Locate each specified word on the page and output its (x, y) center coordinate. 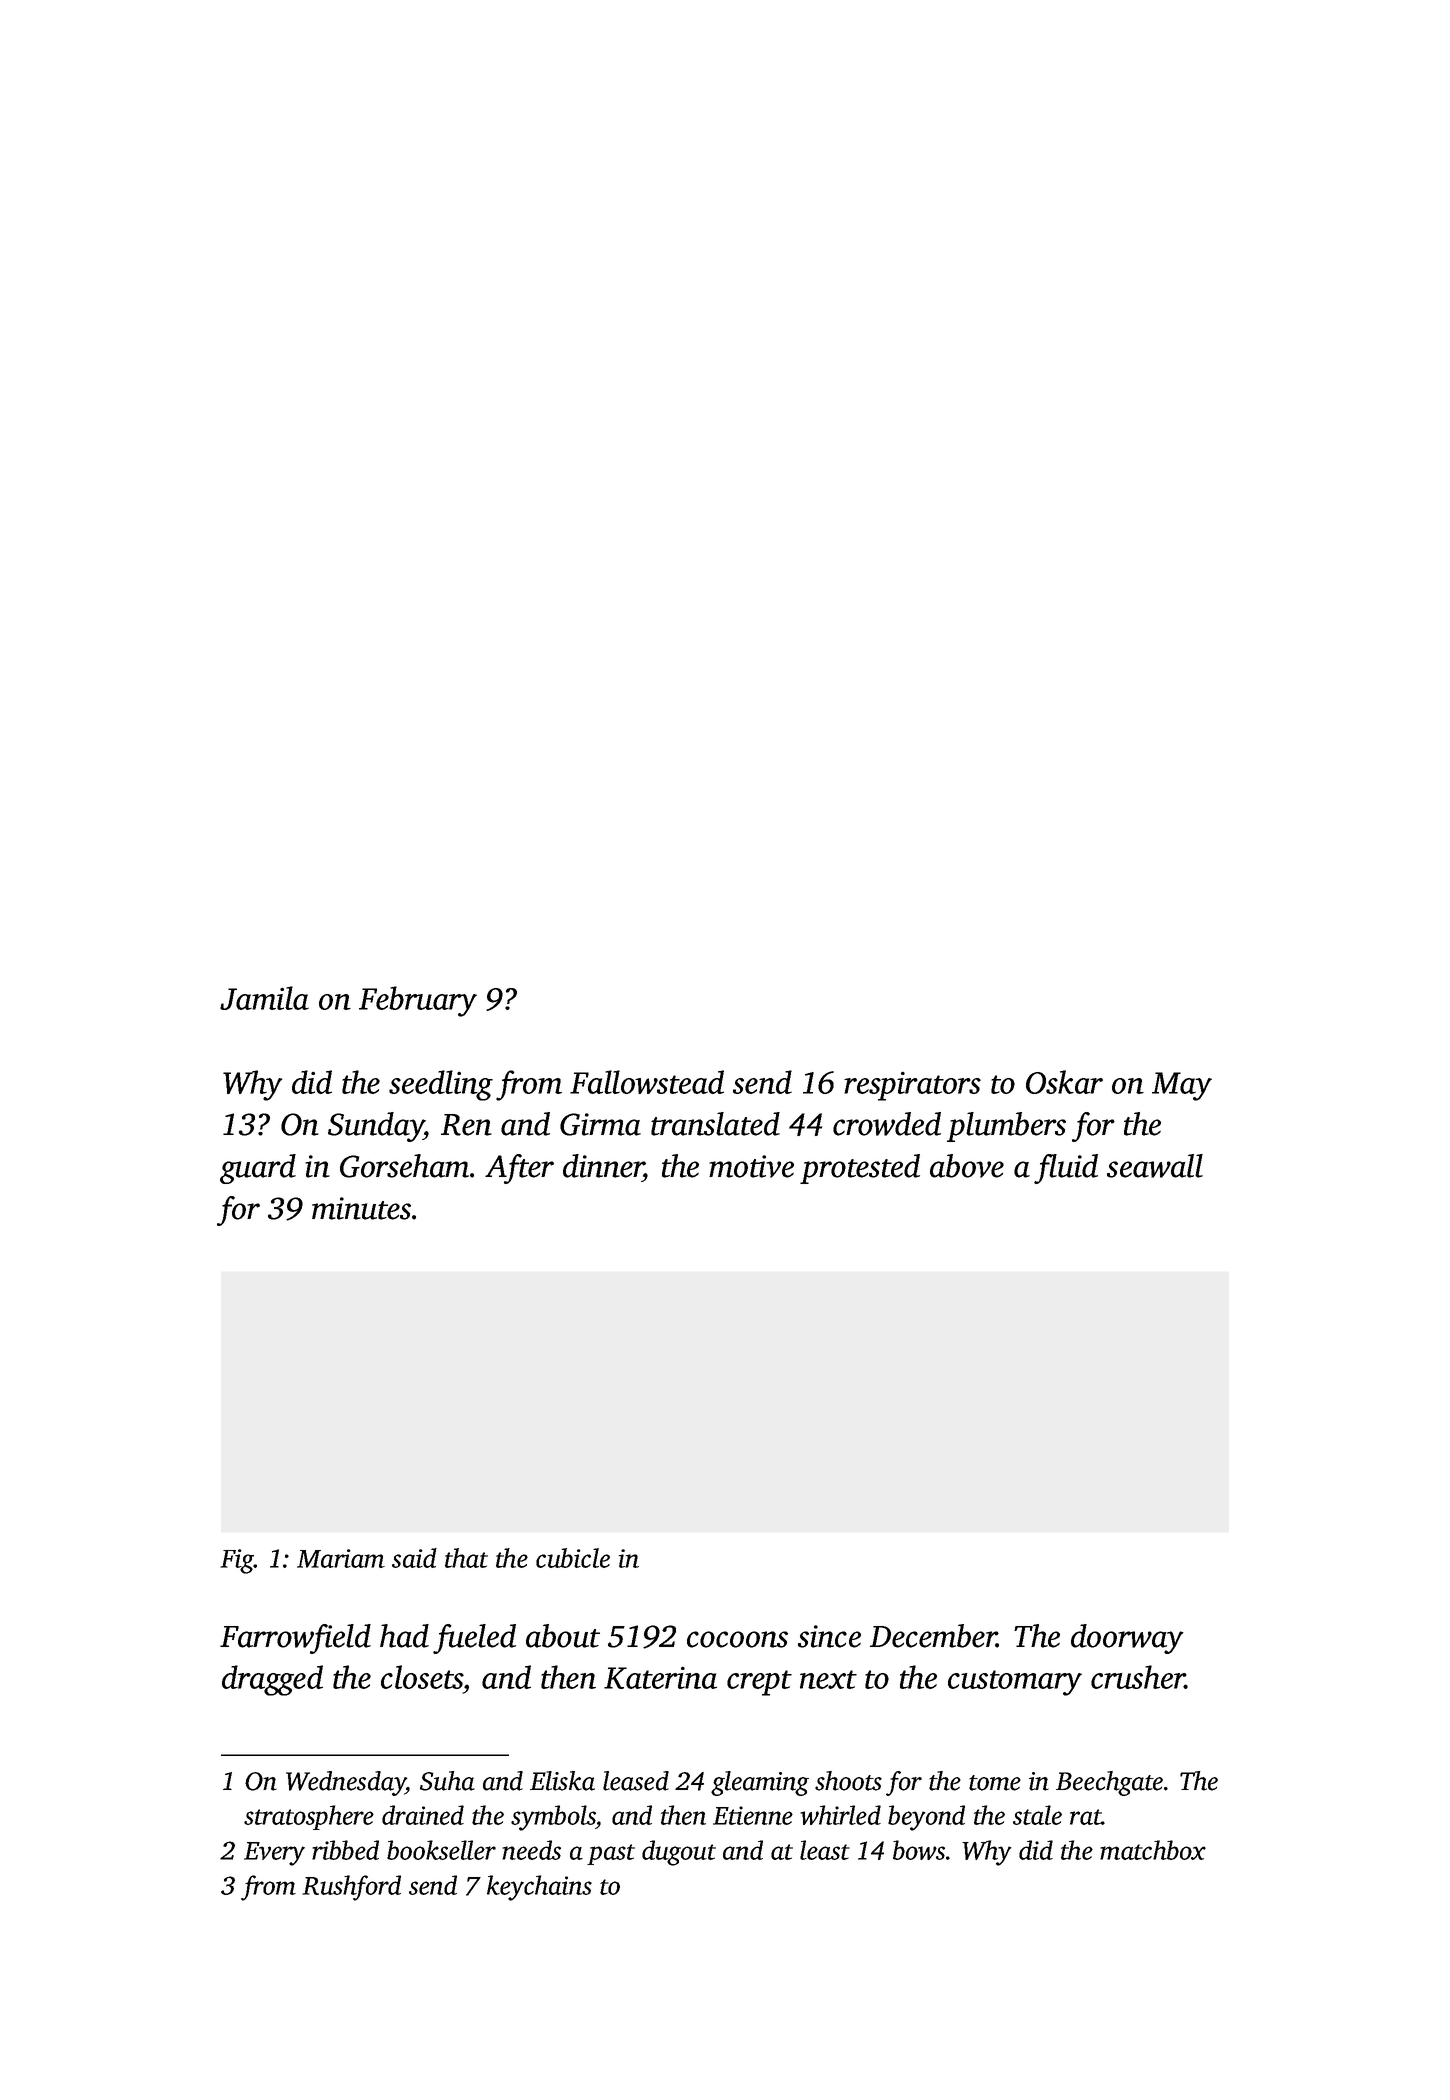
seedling (441, 1085)
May (1182, 1086)
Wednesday (346, 1783)
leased (636, 1781)
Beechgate (1109, 1783)
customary (1015, 1683)
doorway (1127, 1639)
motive (751, 1166)
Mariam (341, 1558)
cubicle (573, 1558)
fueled (474, 1639)
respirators (912, 1086)
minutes (361, 1208)
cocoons (737, 1639)
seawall (1155, 1166)
